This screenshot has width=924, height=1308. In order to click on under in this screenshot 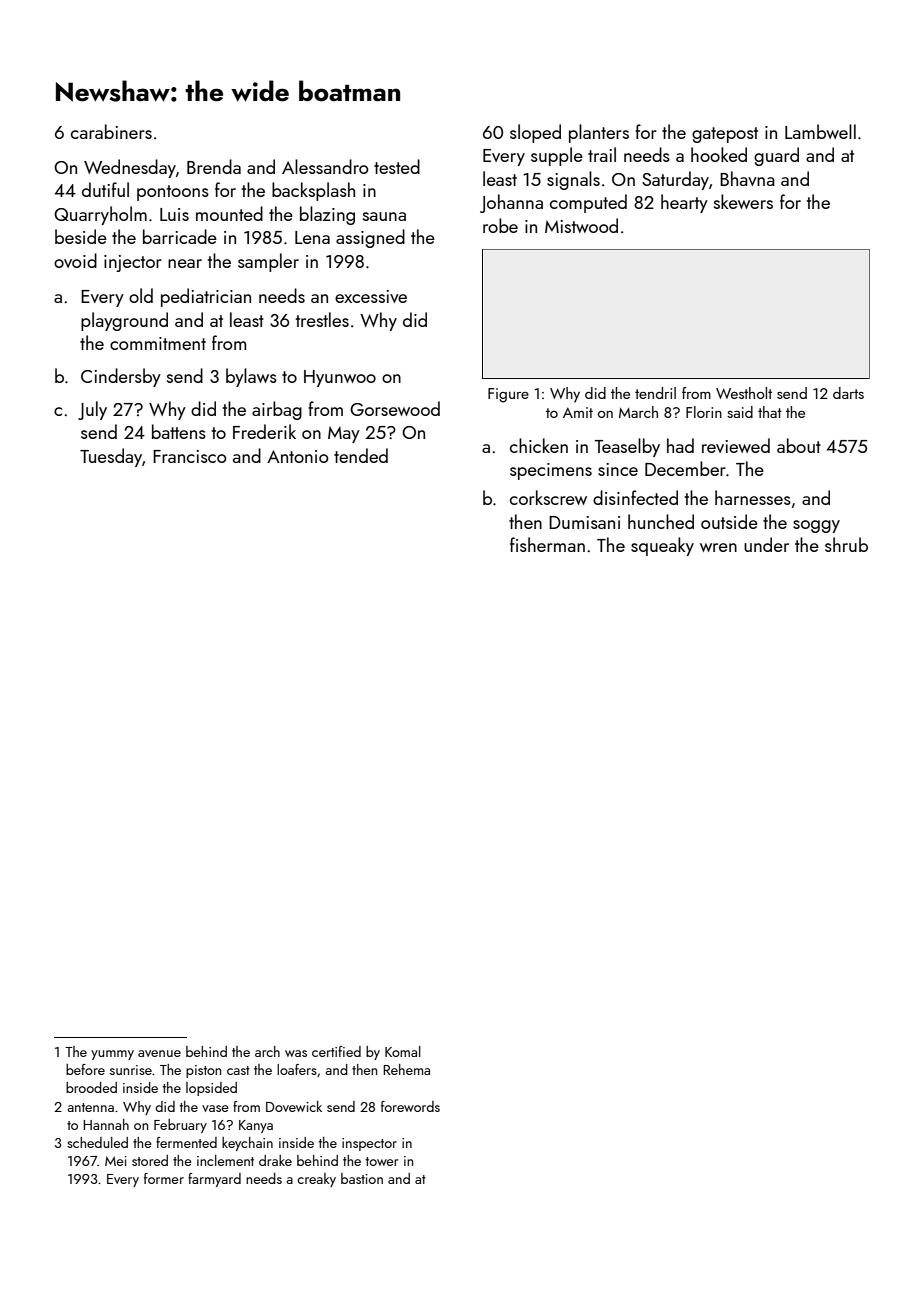, I will do `click(766, 544)`.
